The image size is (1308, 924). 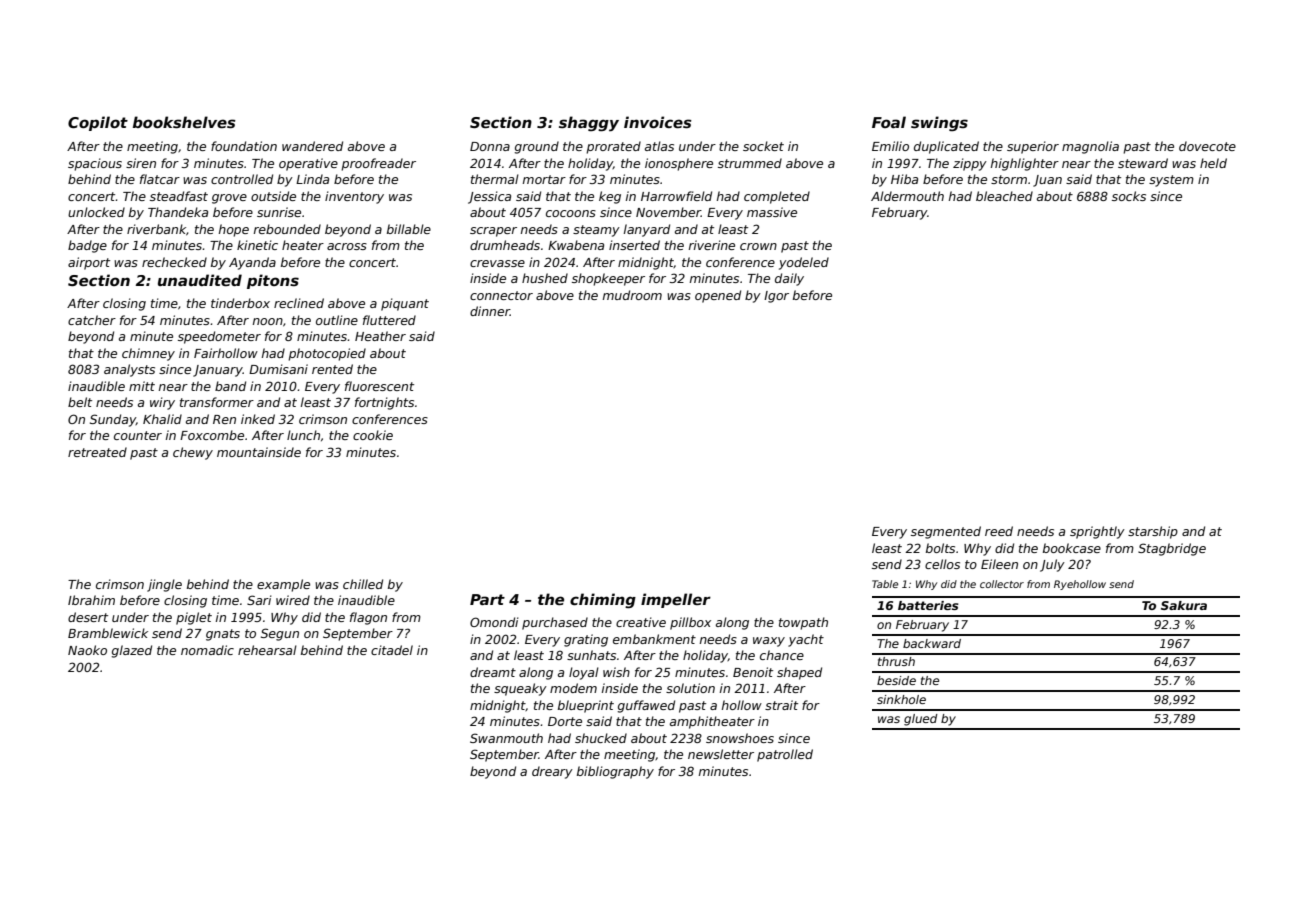 I want to click on chiming, so click(x=603, y=600).
